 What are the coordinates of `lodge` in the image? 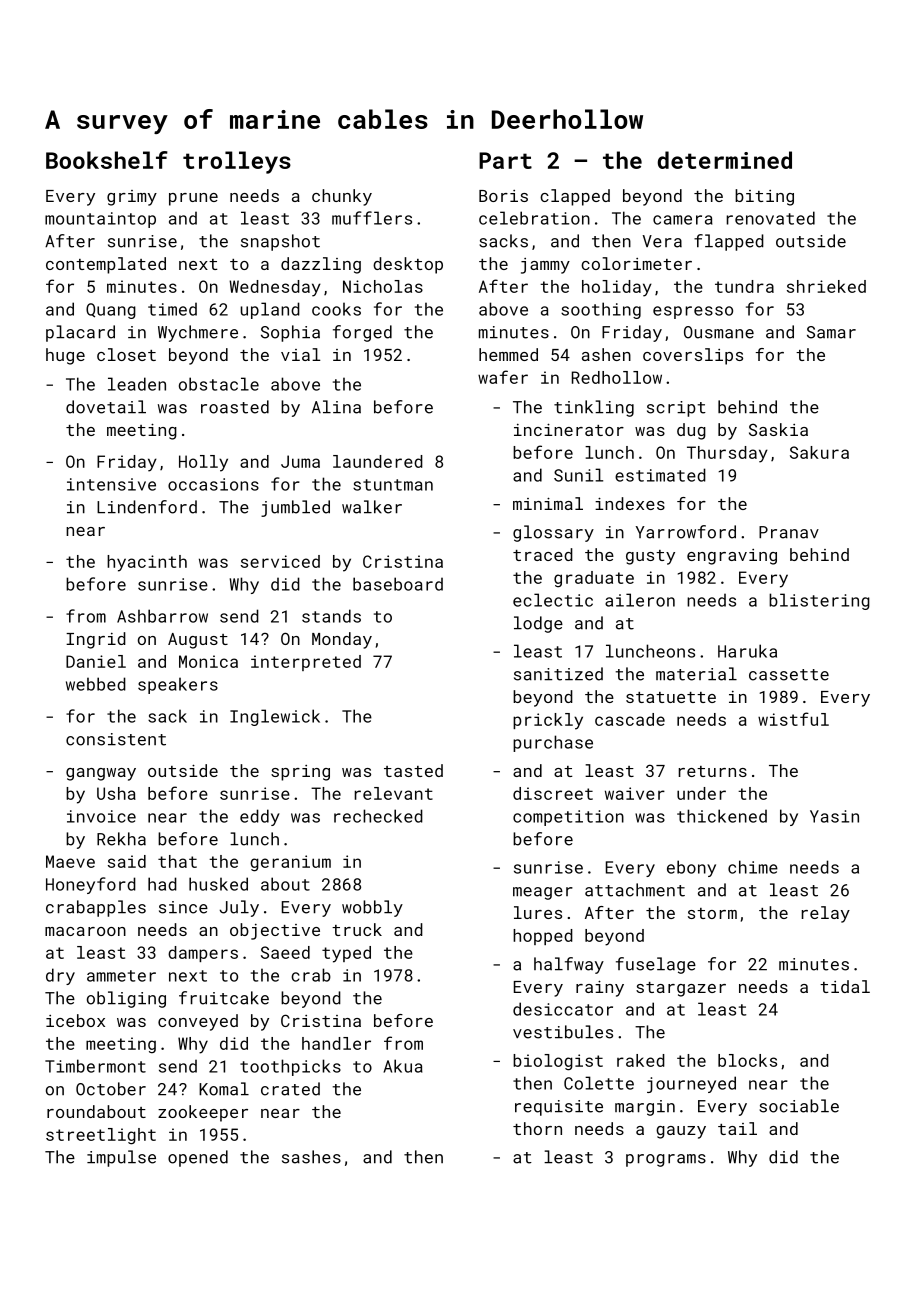 It's located at (538, 624).
